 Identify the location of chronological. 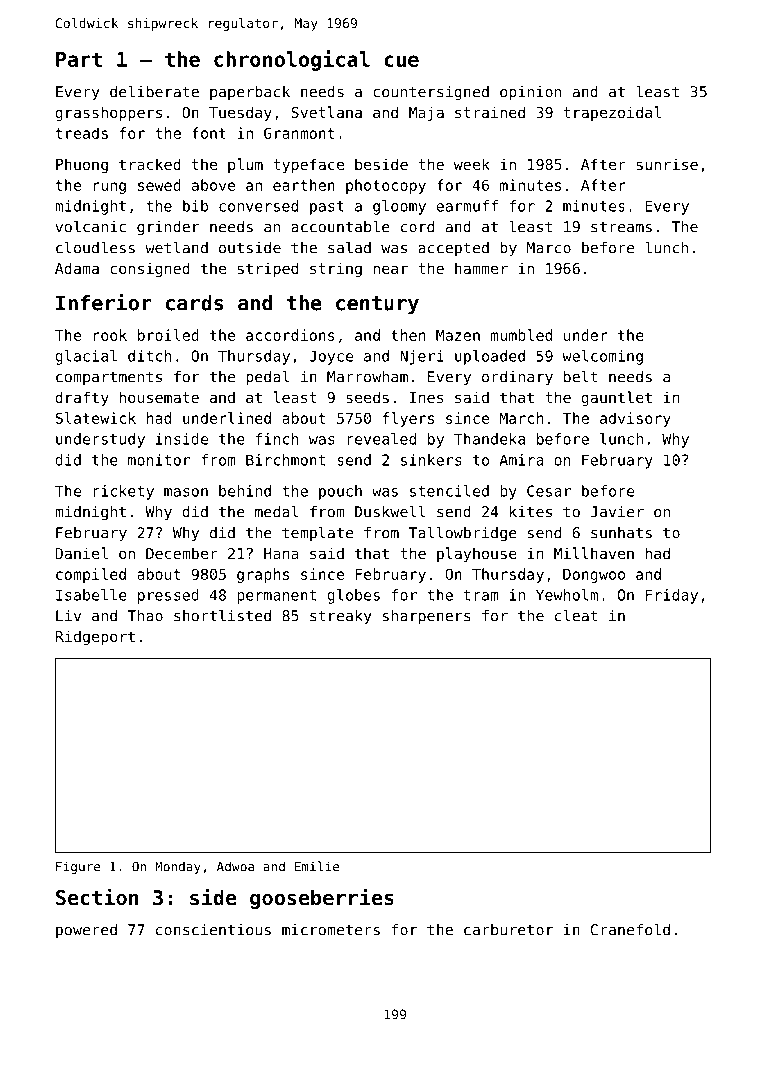
(292, 60).
